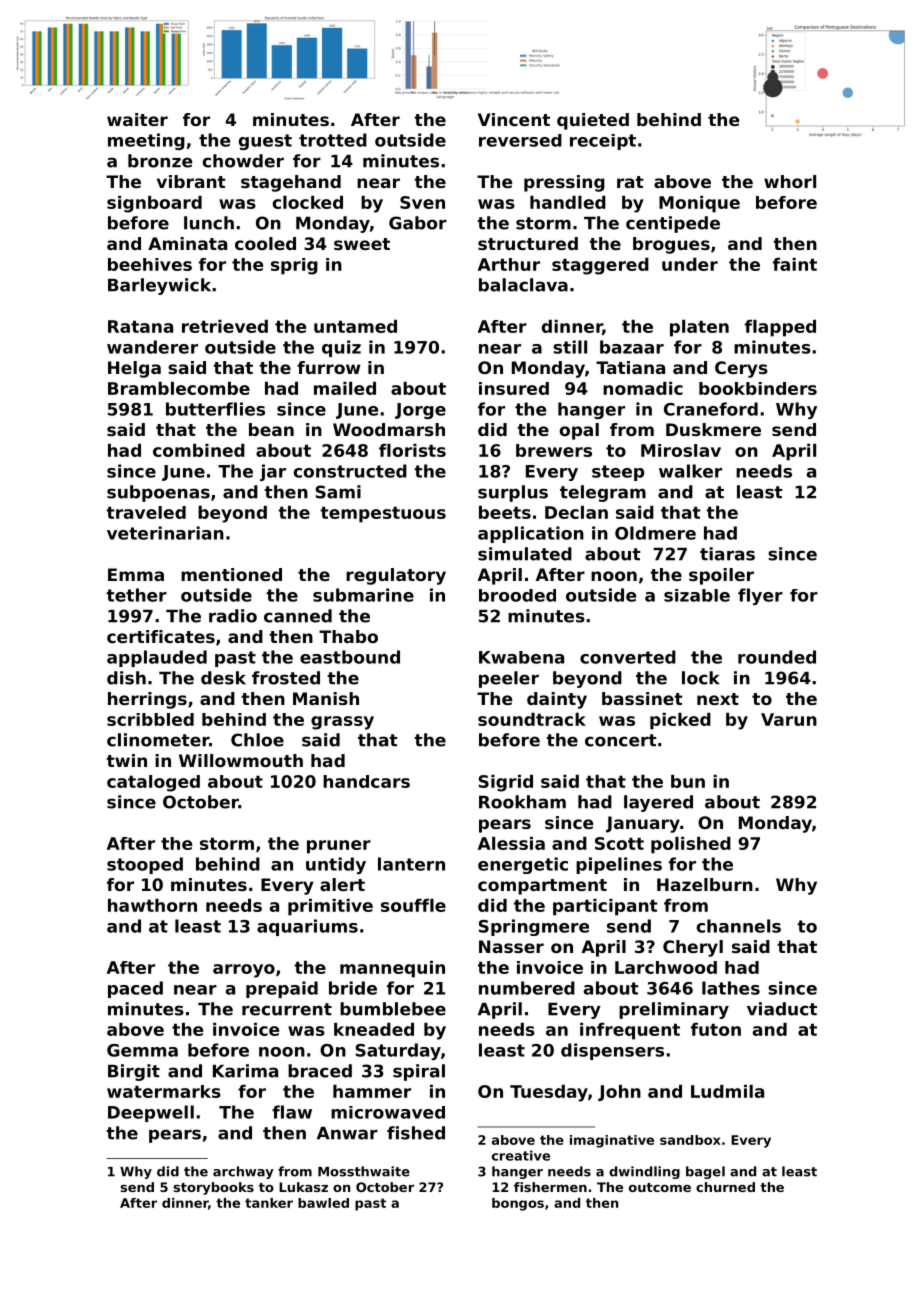 The height and width of the screenshot is (1308, 924). I want to click on tiaras, so click(727, 554).
